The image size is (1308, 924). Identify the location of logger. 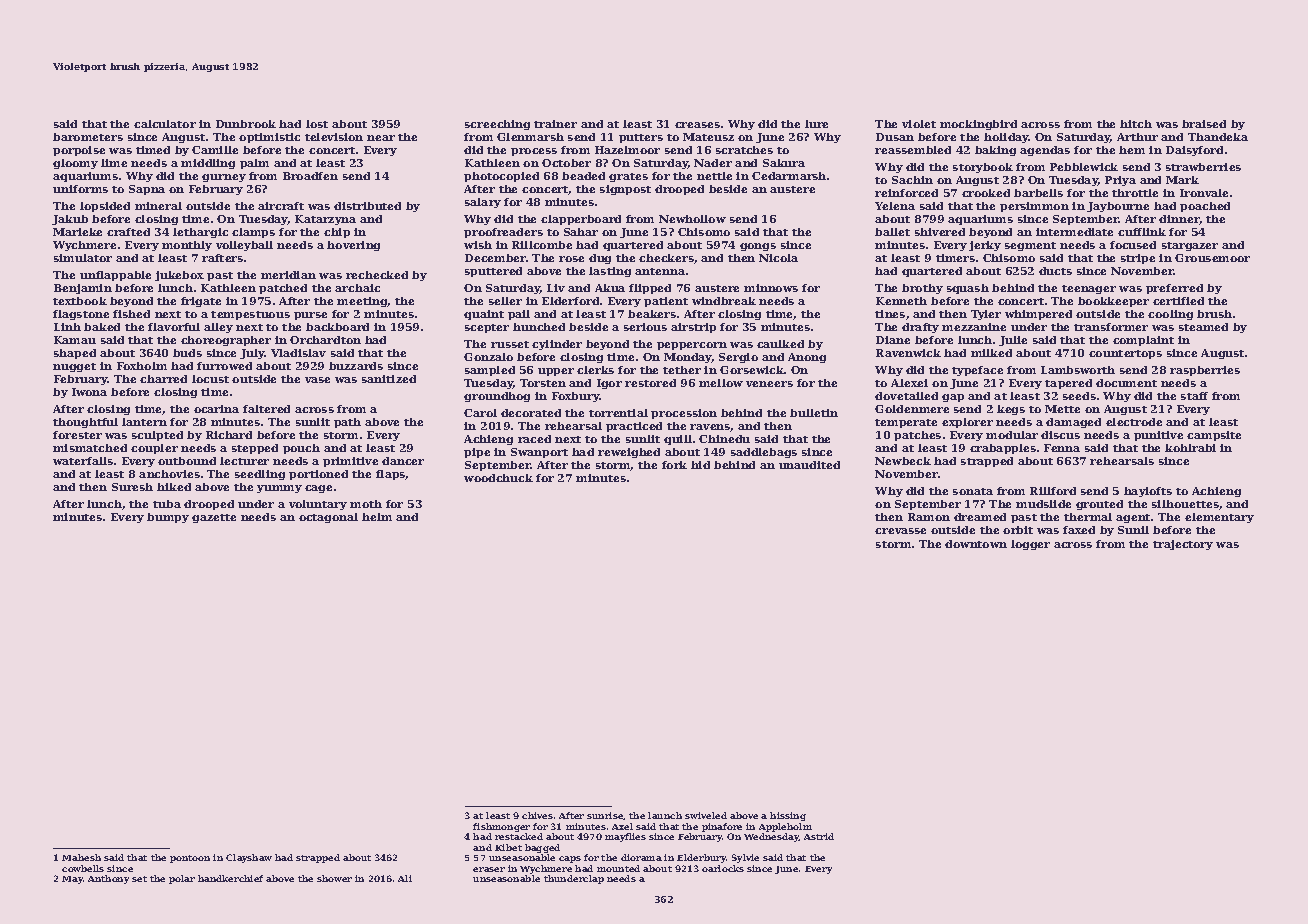
(1030, 545).
